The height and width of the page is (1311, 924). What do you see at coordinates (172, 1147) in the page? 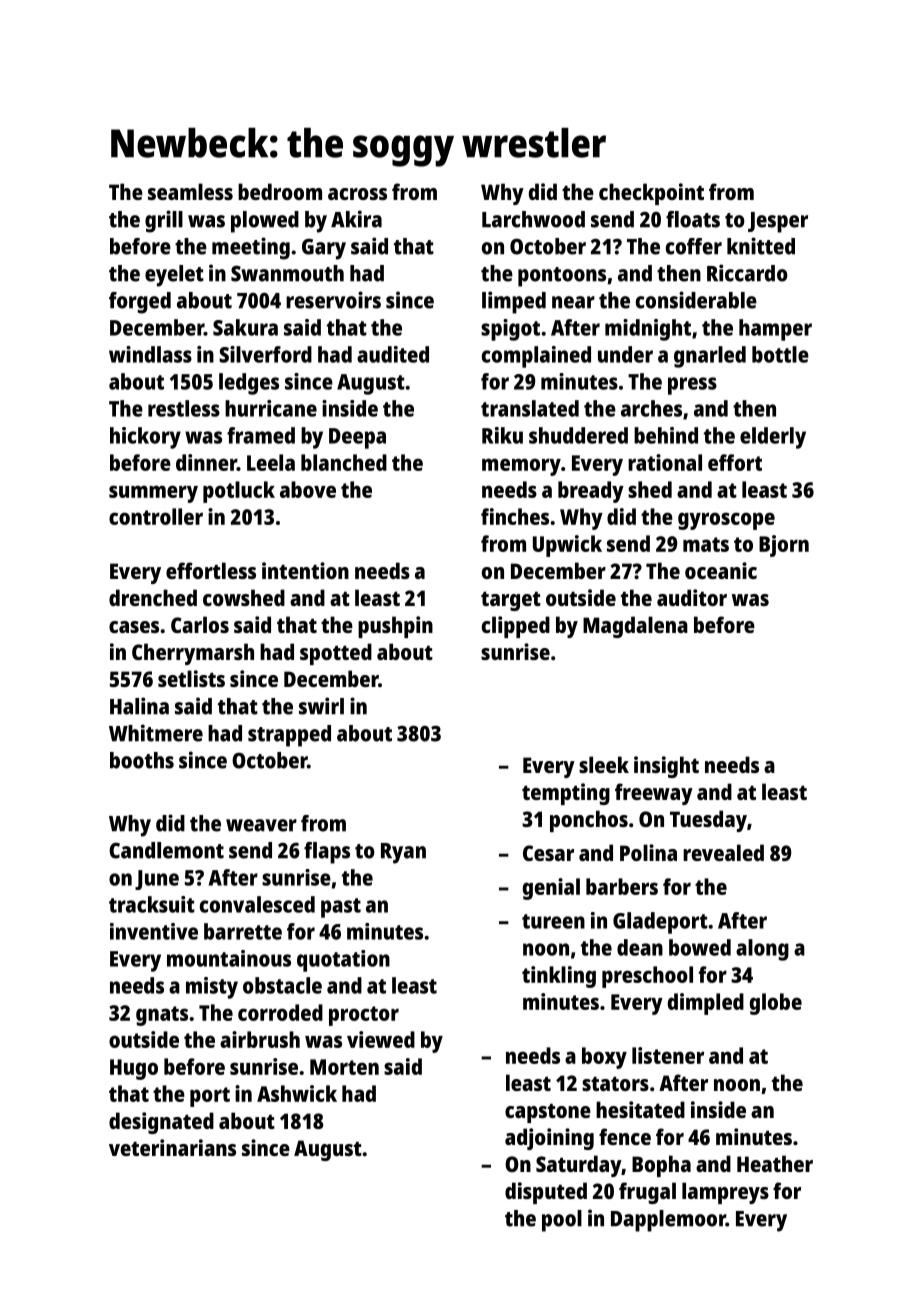
I see `veterinarians` at bounding box center [172, 1147].
